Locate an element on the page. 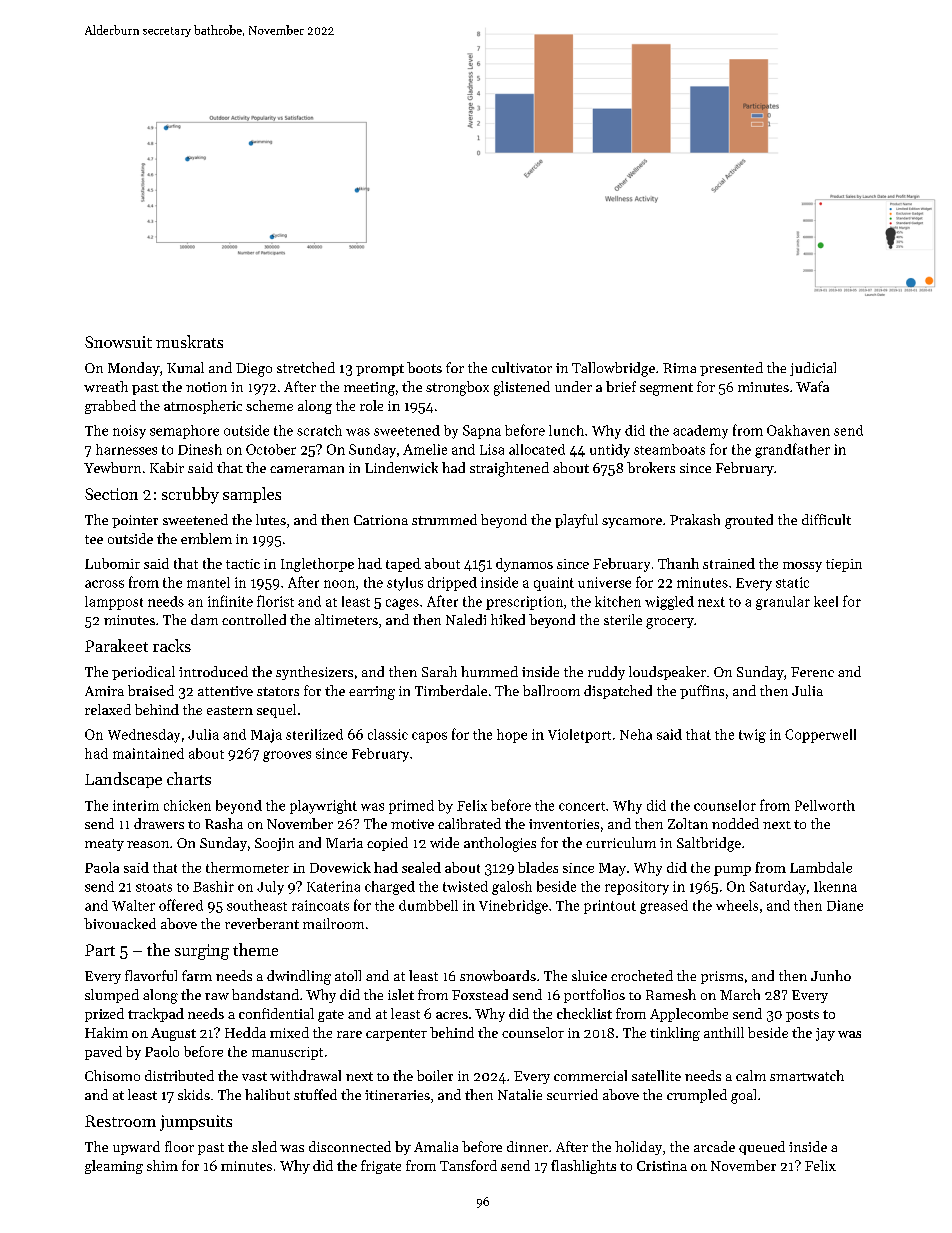  queued is located at coordinates (762, 1148).
